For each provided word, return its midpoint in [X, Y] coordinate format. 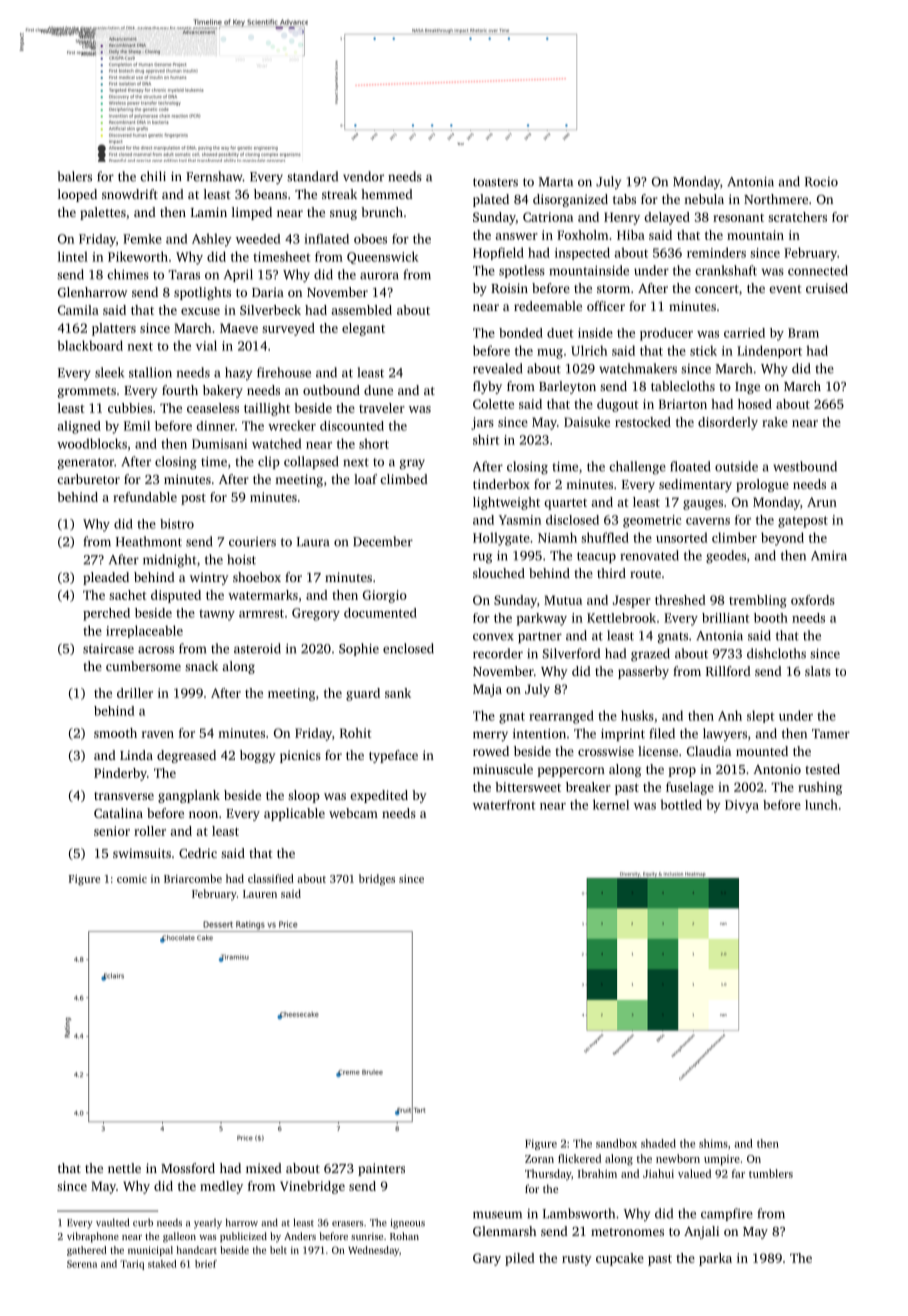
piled [520, 1259]
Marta [556, 182]
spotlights [202, 293]
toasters [495, 182]
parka [715, 1259]
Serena [82, 1264]
